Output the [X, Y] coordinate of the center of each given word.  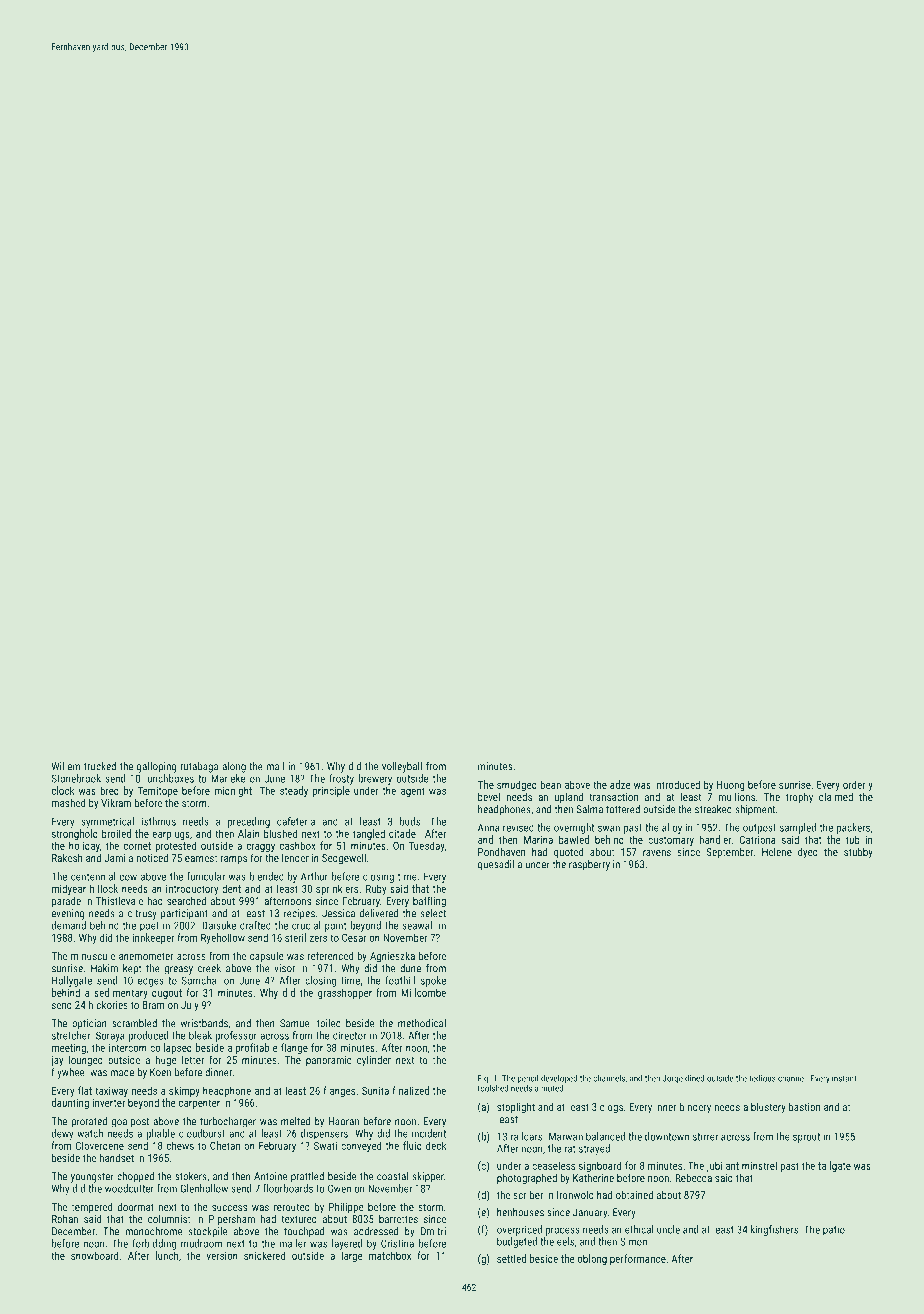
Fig [483, 1079]
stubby [858, 853]
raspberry [589, 865]
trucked [100, 766]
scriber [528, 1194]
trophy [799, 798]
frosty [342, 779]
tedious [763, 1078]
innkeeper [154, 938]
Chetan [225, 1145]
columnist [169, 1218]
